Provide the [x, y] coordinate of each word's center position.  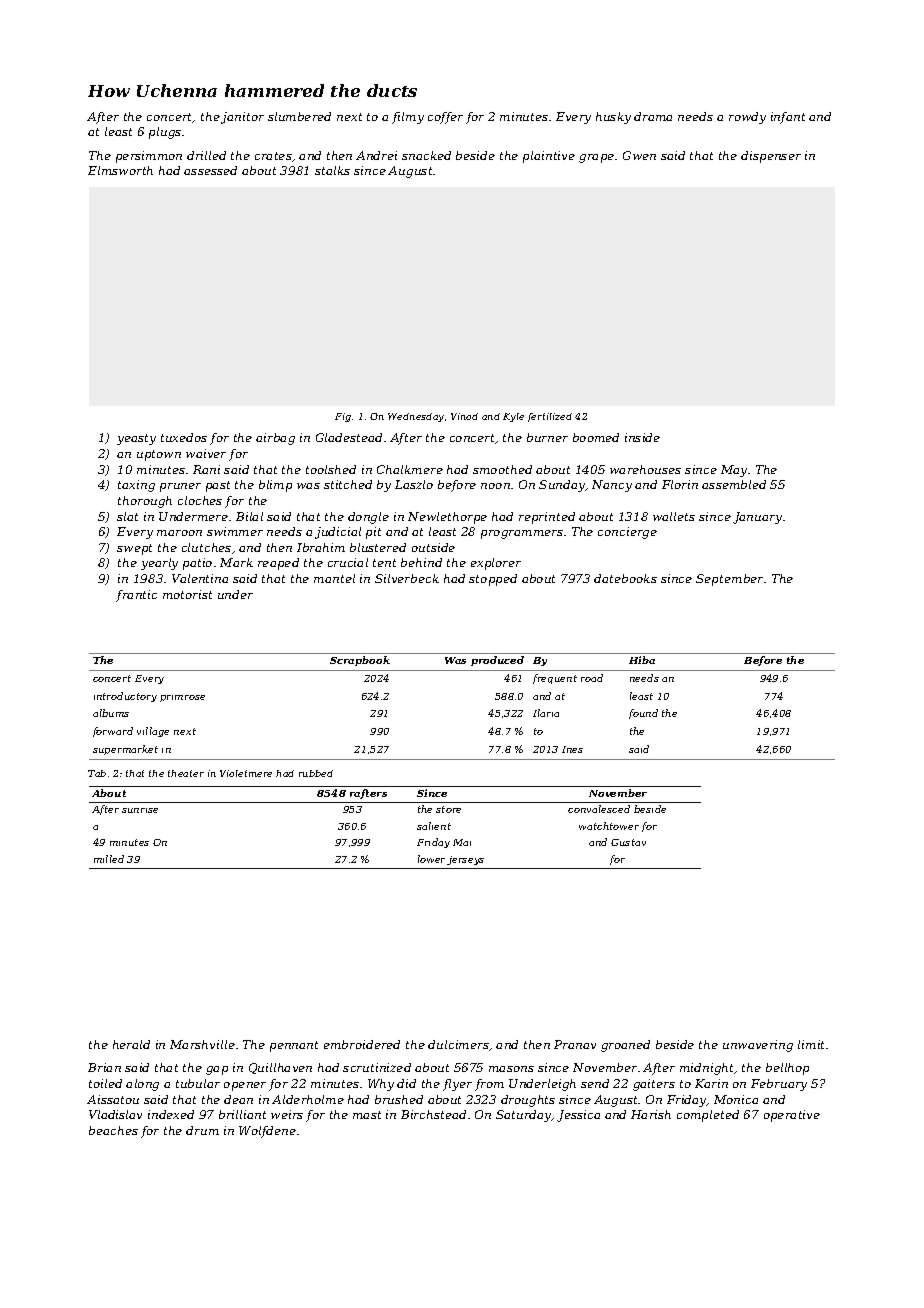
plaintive [549, 157]
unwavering [758, 1046]
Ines [572, 749]
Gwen [639, 155]
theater [186, 773]
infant [788, 118]
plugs [165, 133]
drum [202, 1130]
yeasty [136, 439]
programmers [522, 534]
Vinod [464, 416]
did [406, 1083]
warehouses [645, 469]
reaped [278, 564]
